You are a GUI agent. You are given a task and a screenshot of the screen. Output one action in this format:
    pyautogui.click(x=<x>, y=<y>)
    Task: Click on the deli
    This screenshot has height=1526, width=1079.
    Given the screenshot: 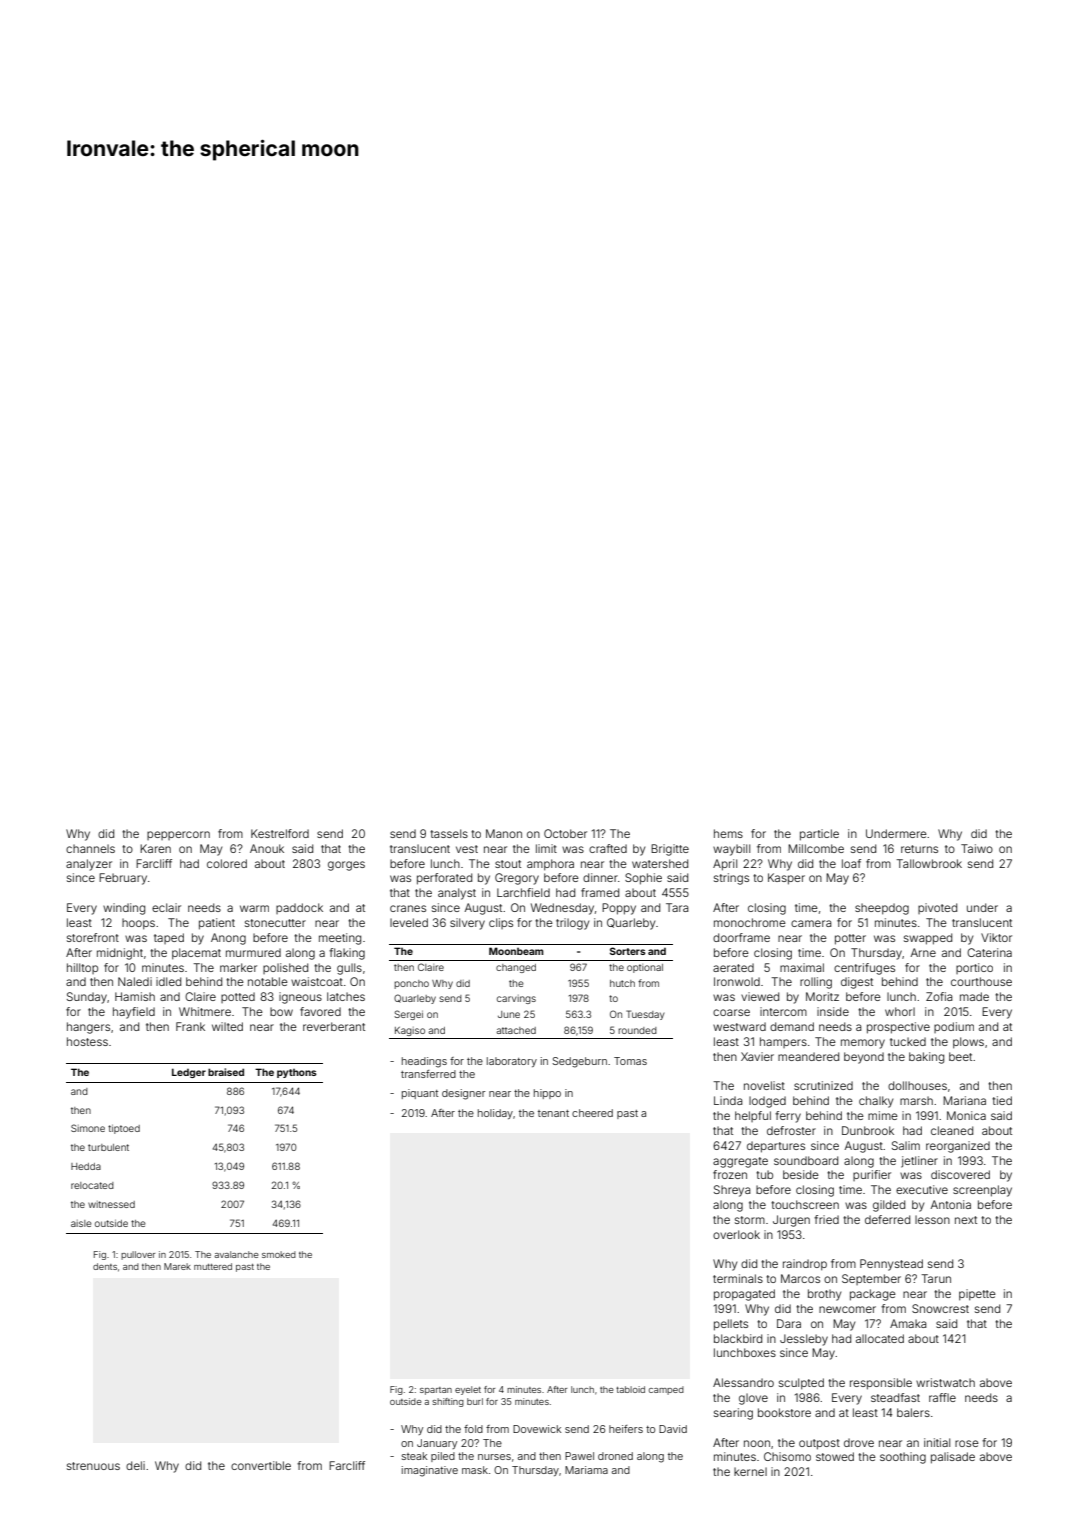 What is the action you would take?
    pyautogui.click(x=135, y=1465)
